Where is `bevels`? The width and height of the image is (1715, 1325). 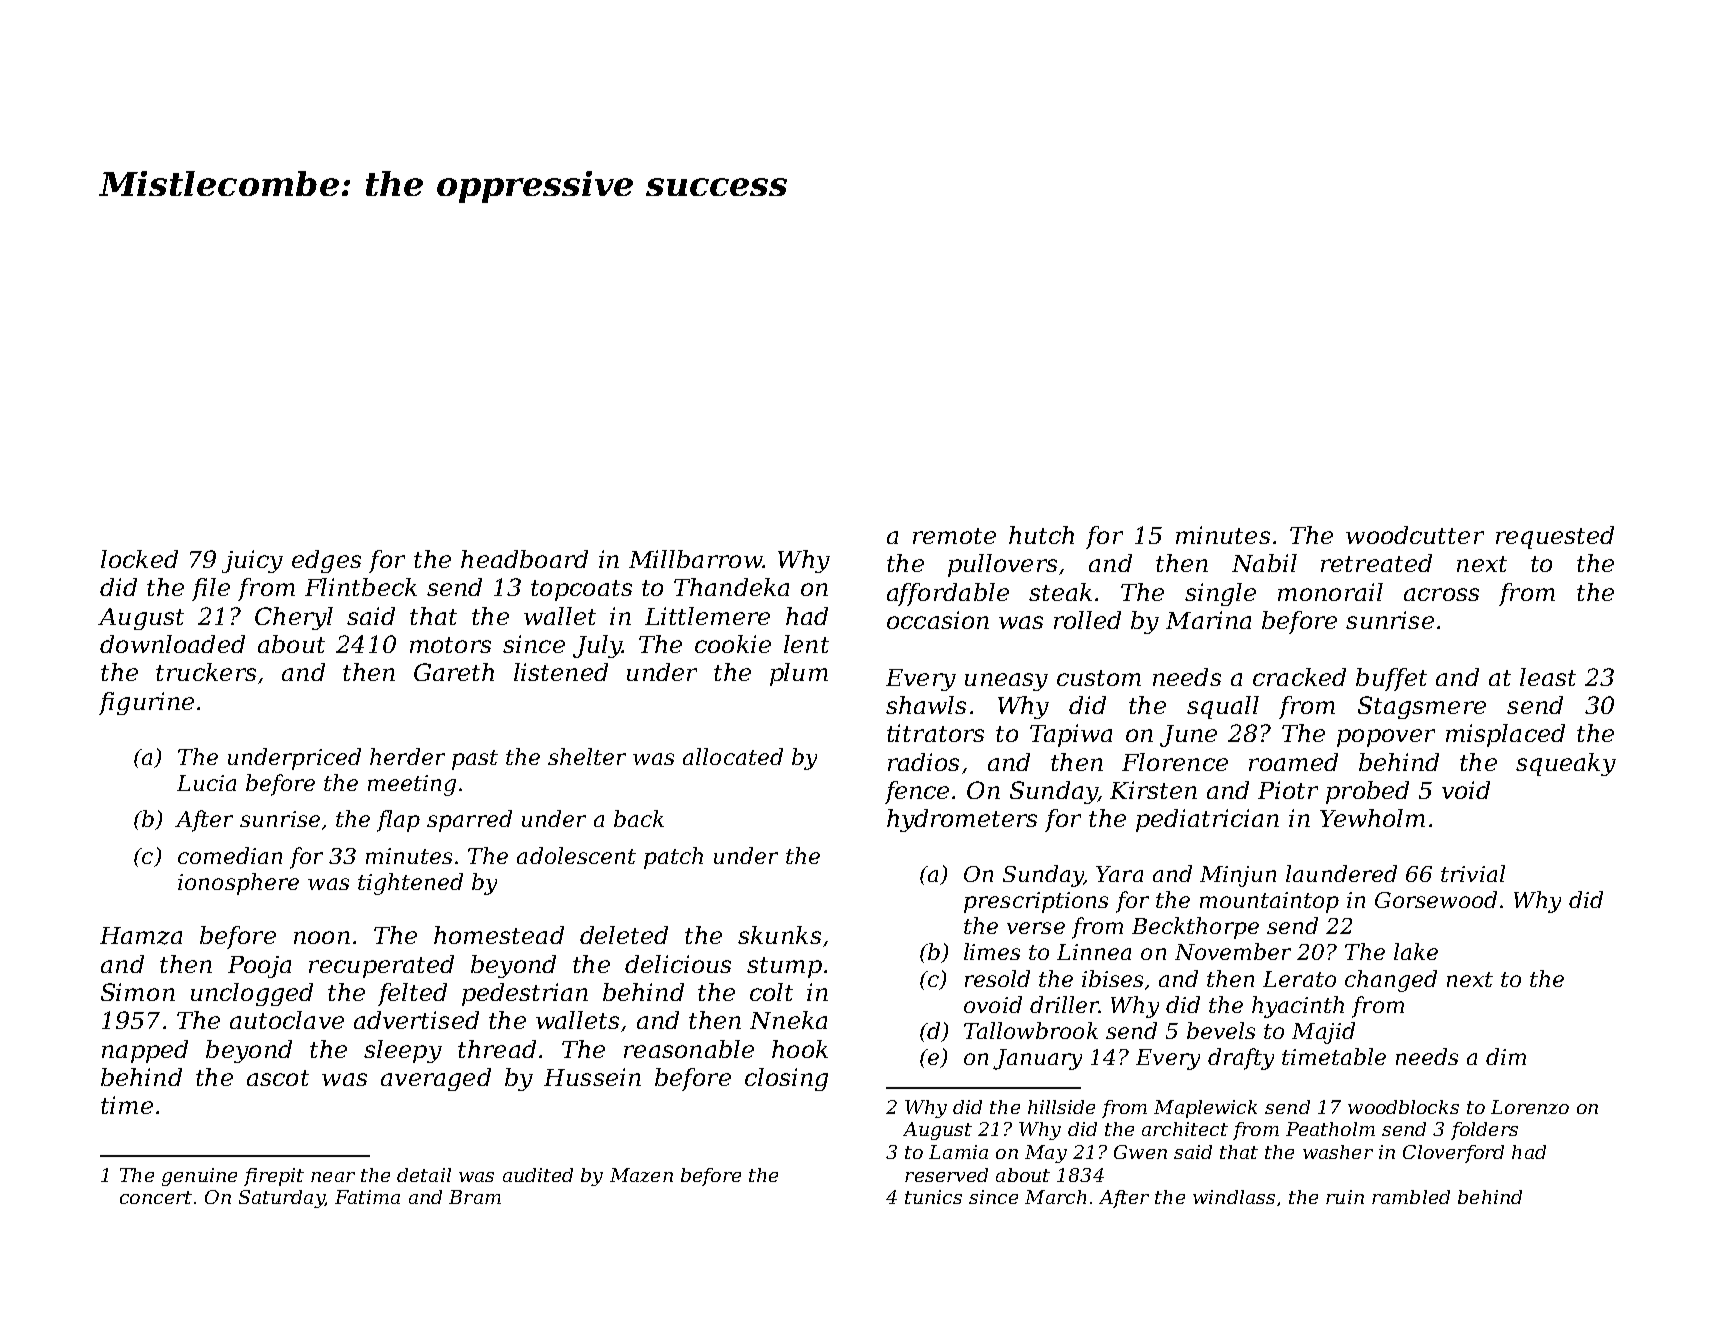
bevels is located at coordinates (1221, 1030).
